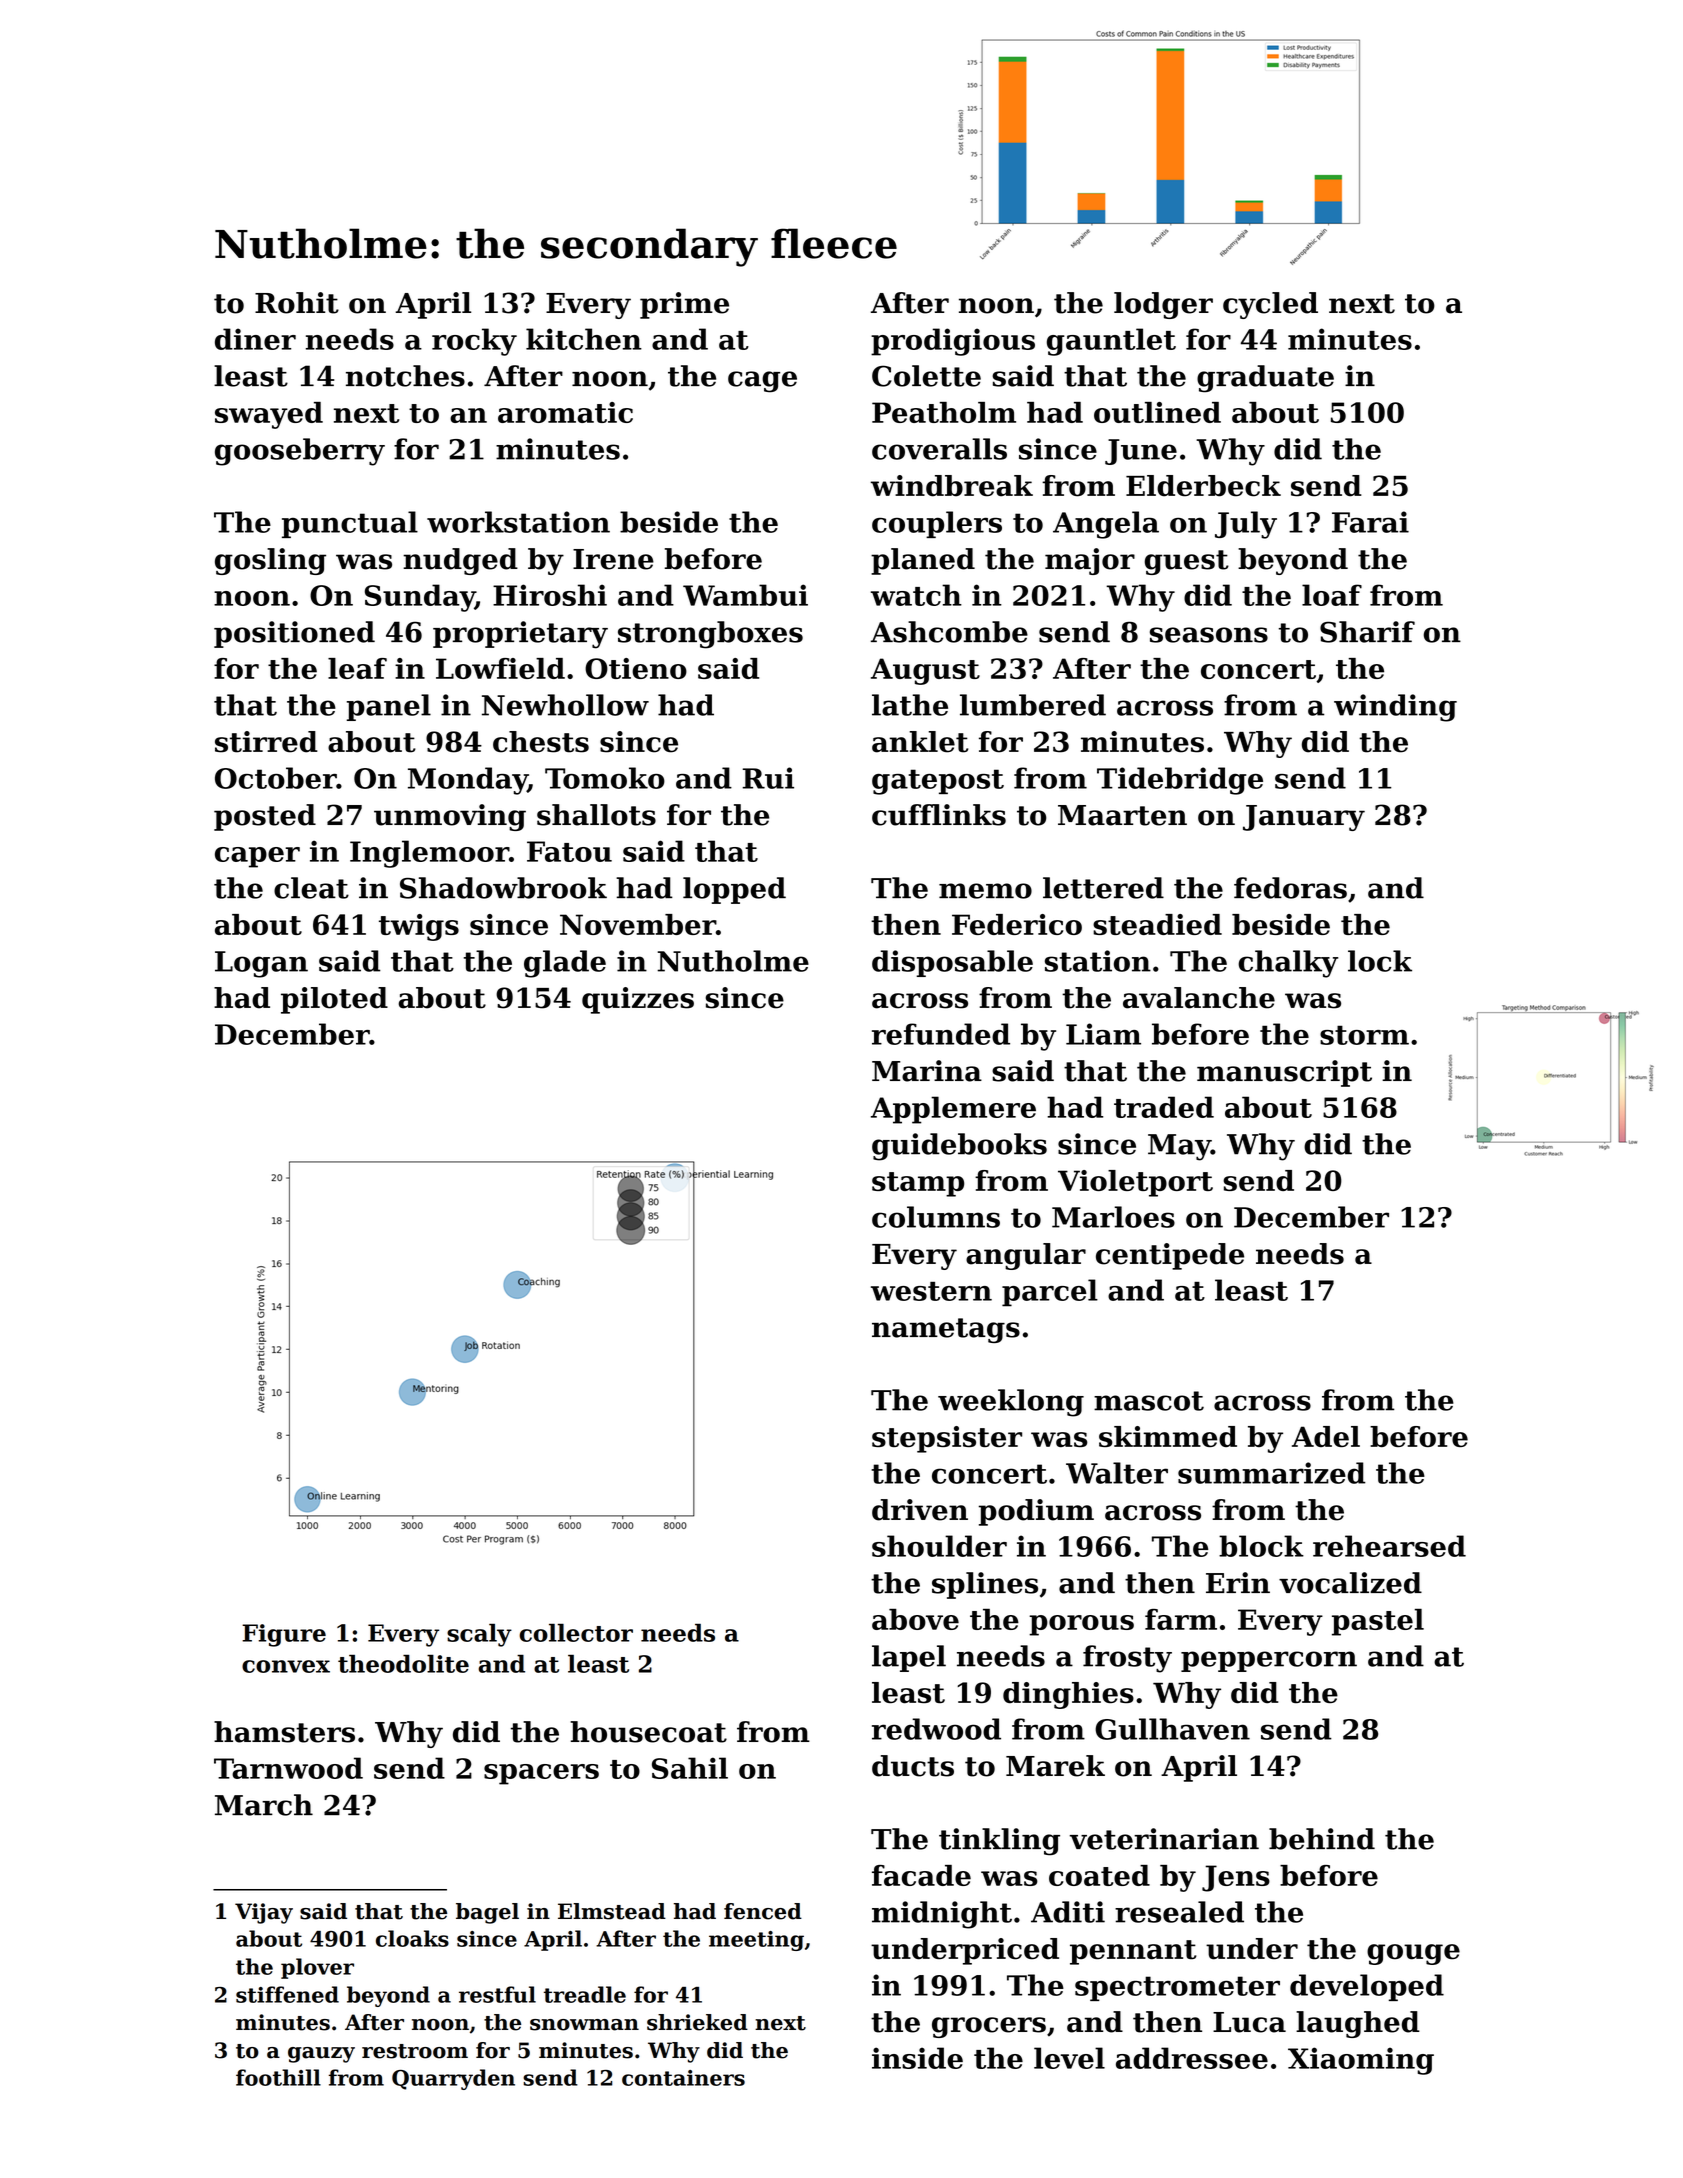 This image has width=1683, height=2178. What do you see at coordinates (297, 303) in the image?
I see `Rohit` at bounding box center [297, 303].
